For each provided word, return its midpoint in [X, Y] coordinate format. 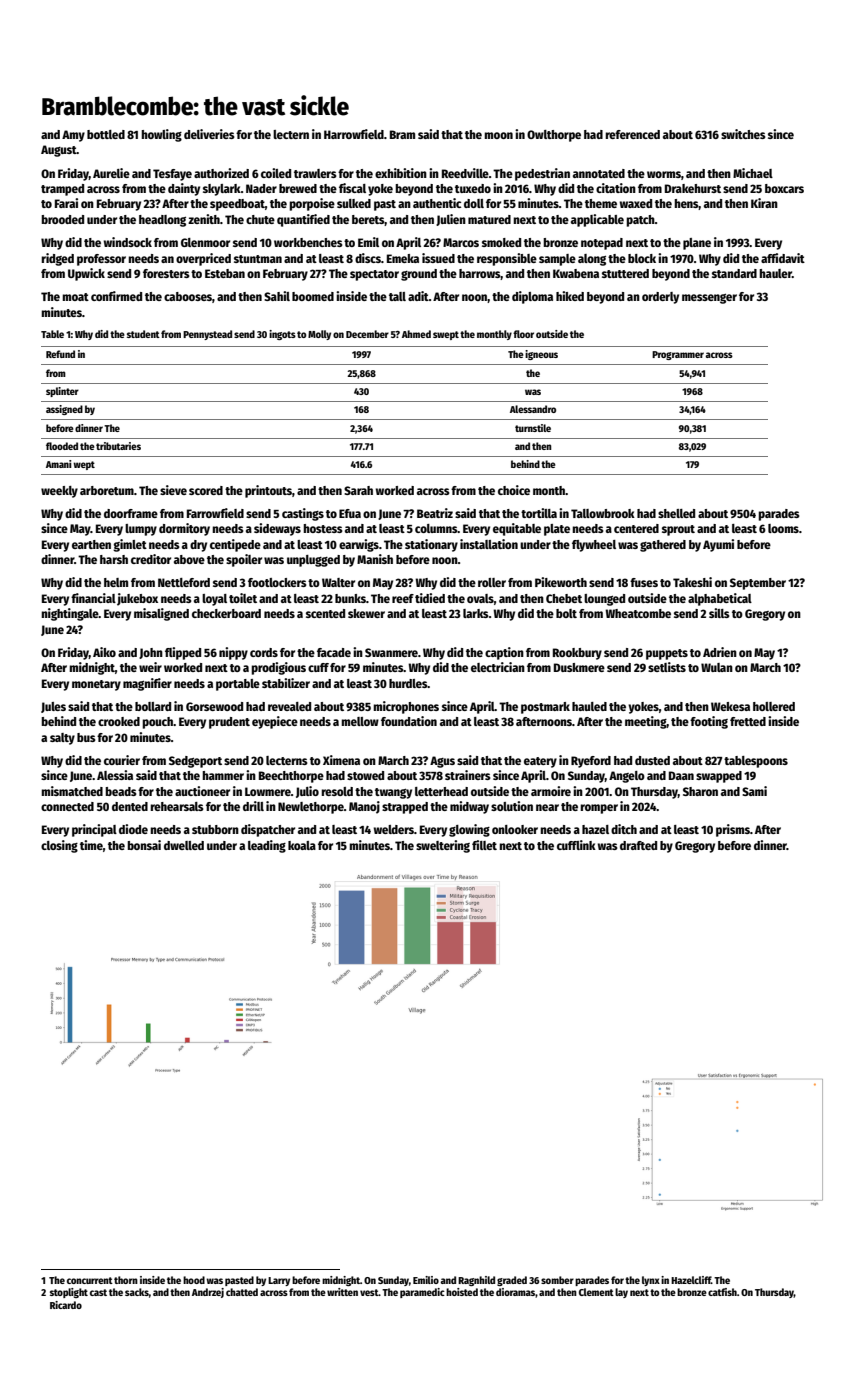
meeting [646, 722]
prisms [733, 830]
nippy [233, 653]
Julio [307, 792]
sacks [137, 1292]
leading [267, 846]
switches [743, 134]
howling [161, 135]
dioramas [515, 1292]
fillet [484, 845]
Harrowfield [354, 134]
